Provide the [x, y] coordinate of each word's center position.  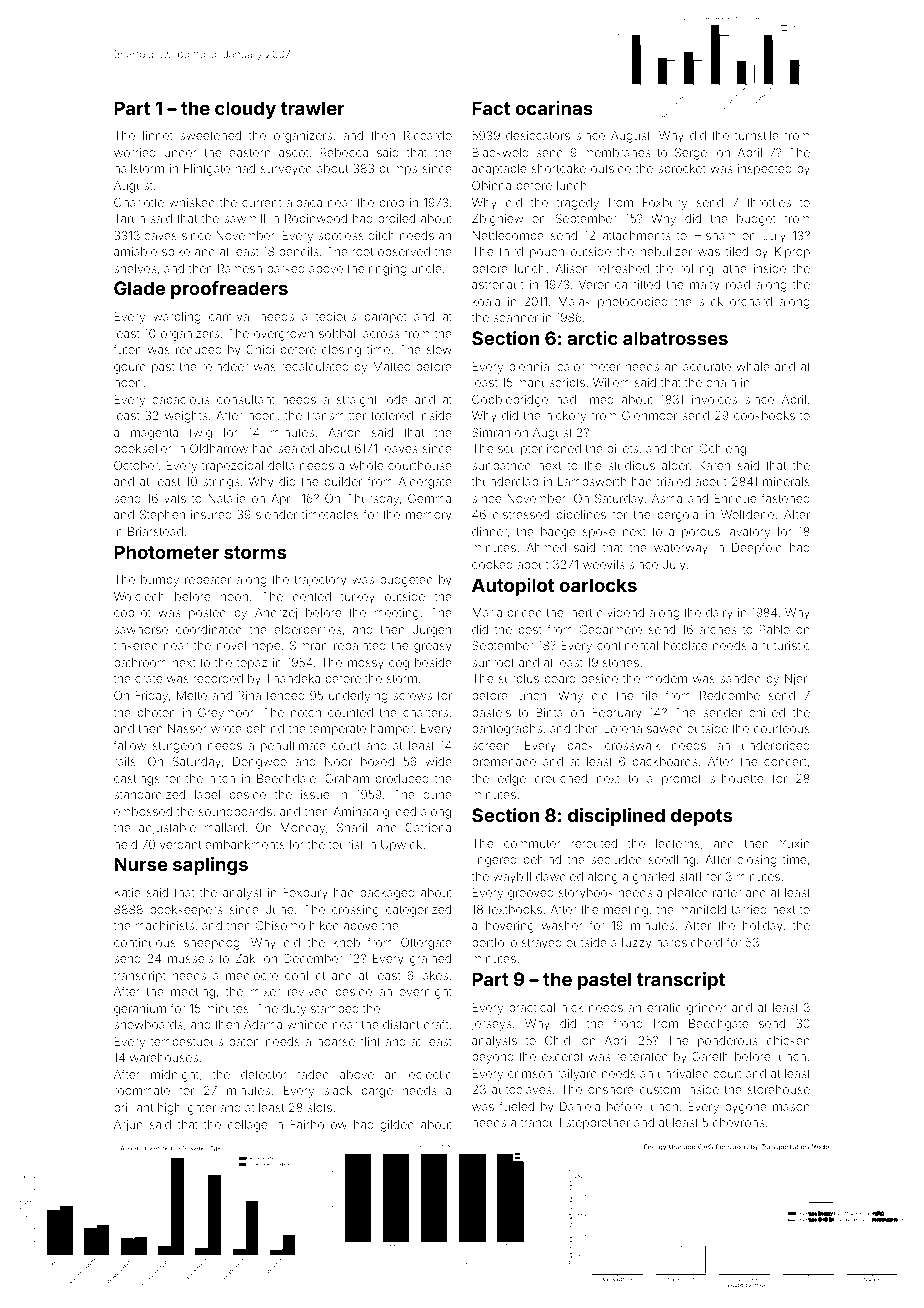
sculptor [520, 450]
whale [753, 366]
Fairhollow [318, 1124]
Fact [491, 108]
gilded [397, 1126]
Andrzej [276, 614]
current [262, 203]
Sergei [692, 154]
